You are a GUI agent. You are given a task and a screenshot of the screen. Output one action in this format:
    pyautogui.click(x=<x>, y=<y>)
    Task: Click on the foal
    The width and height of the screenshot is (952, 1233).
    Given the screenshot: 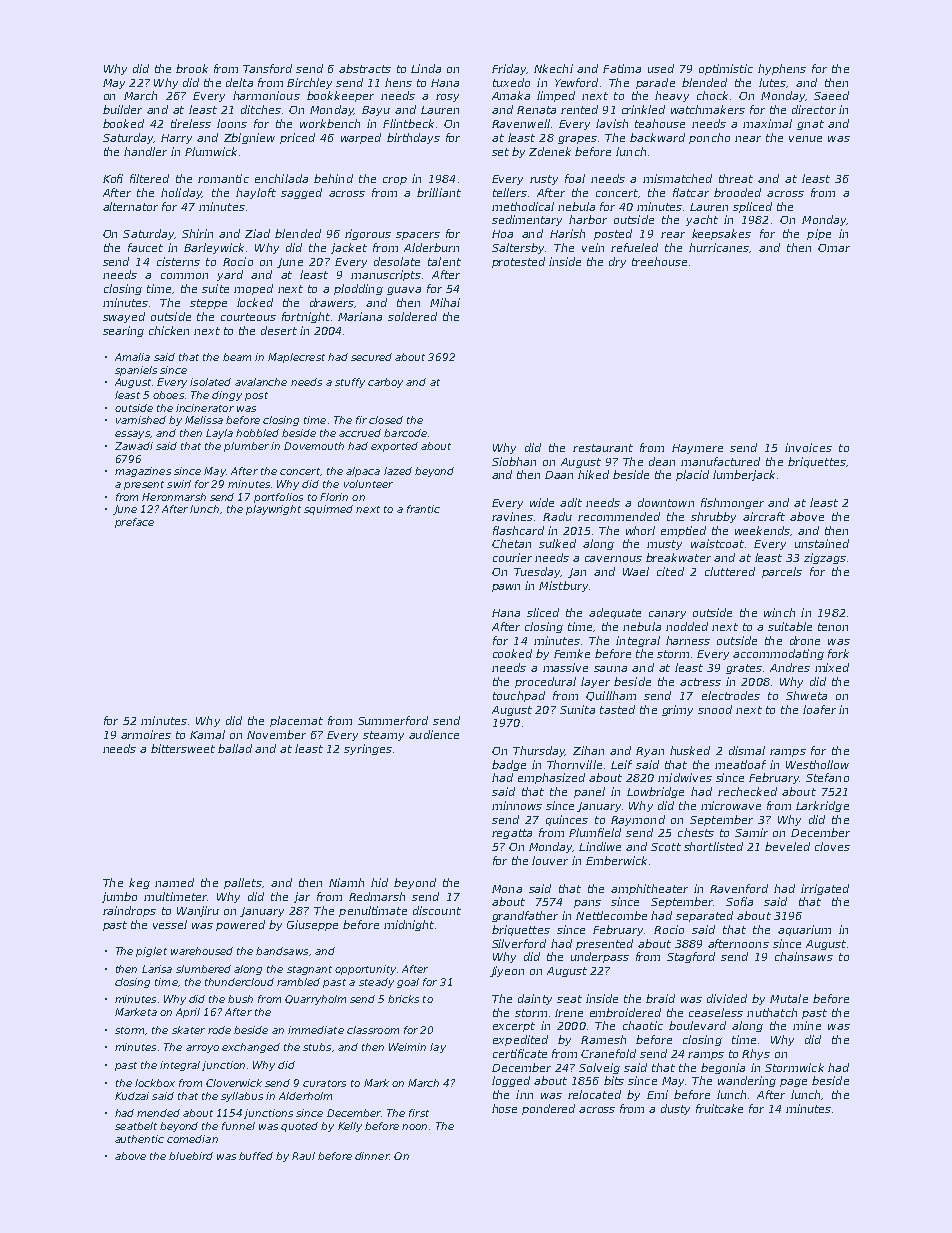 What is the action you would take?
    pyautogui.click(x=575, y=178)
